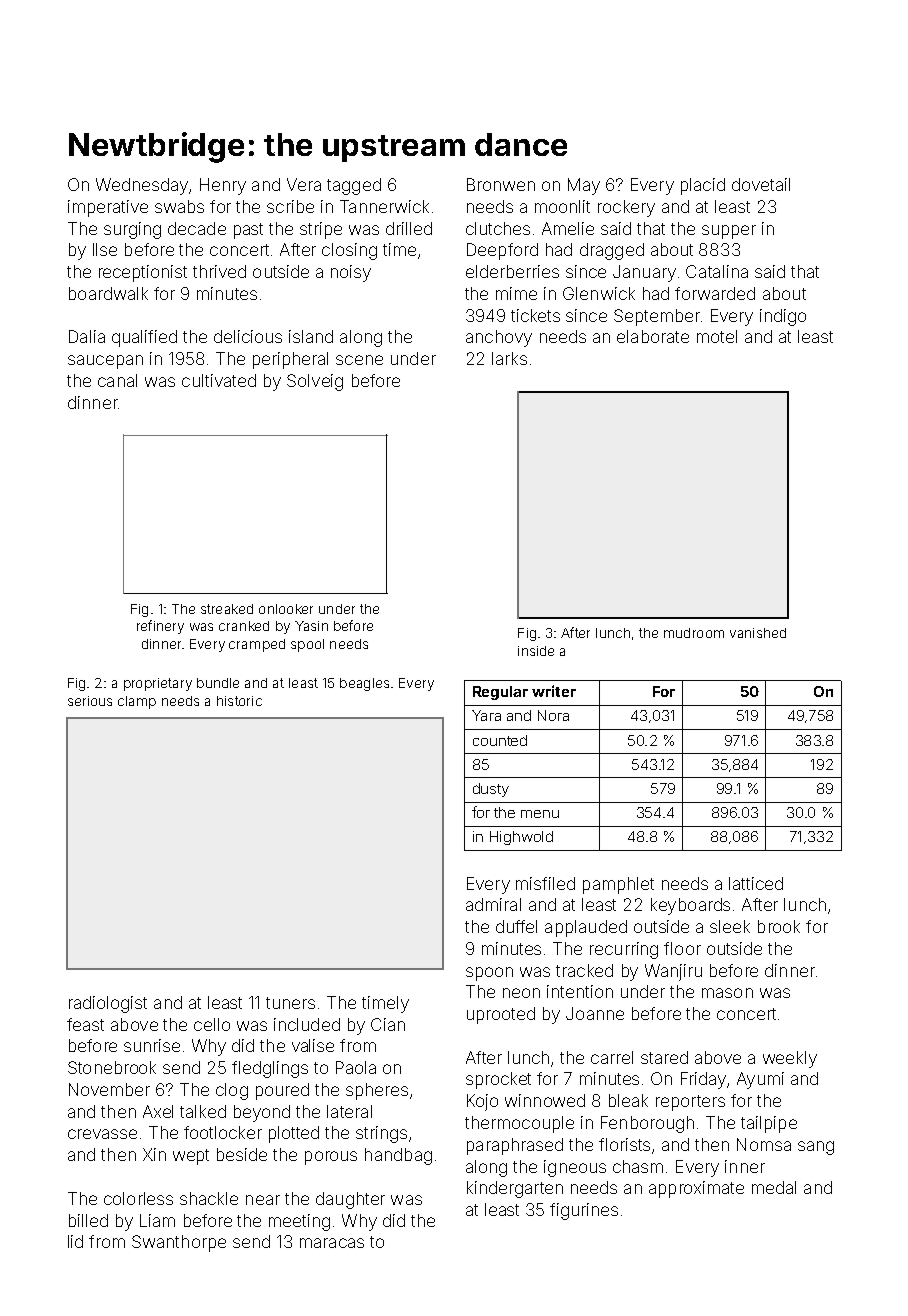 The image size is (908, 1316). I want to click on weekly, so click(790, 1059).
